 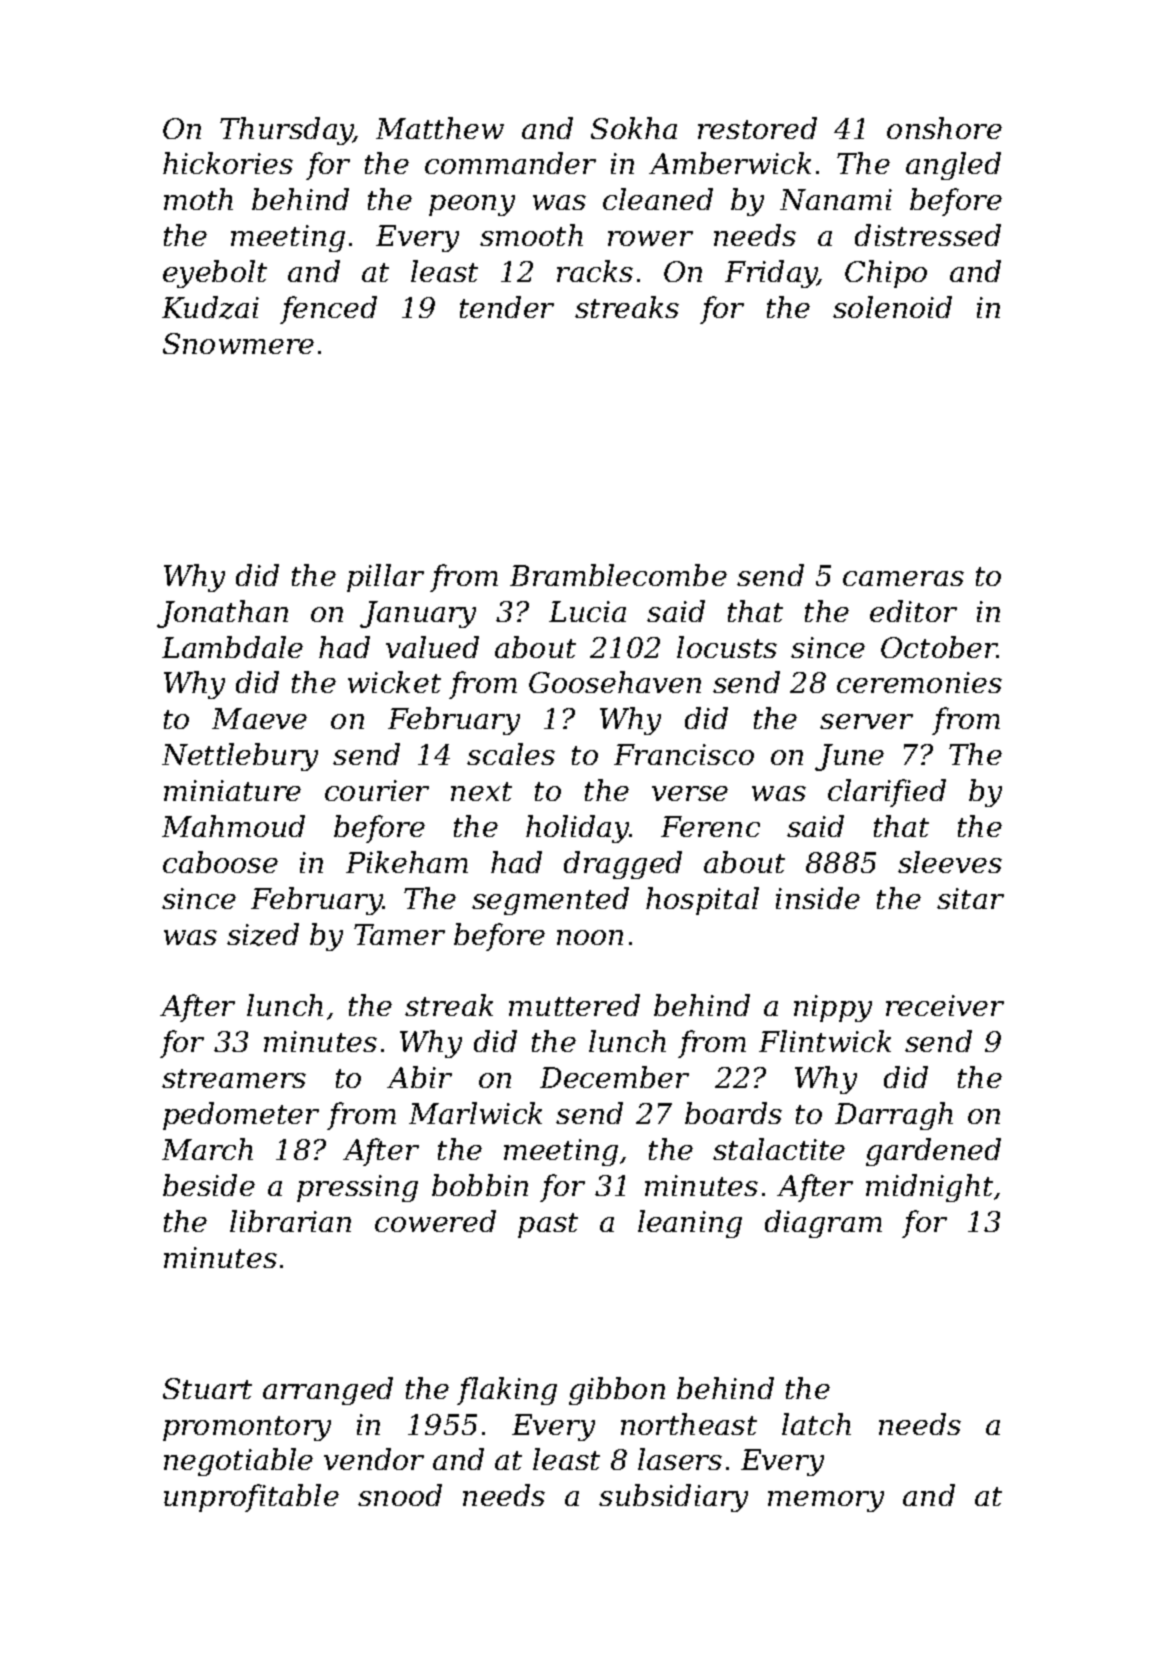 What do you see at coordinates (440, 128) in the image?
I see `Matthew` at bounding box center [440, 128].
